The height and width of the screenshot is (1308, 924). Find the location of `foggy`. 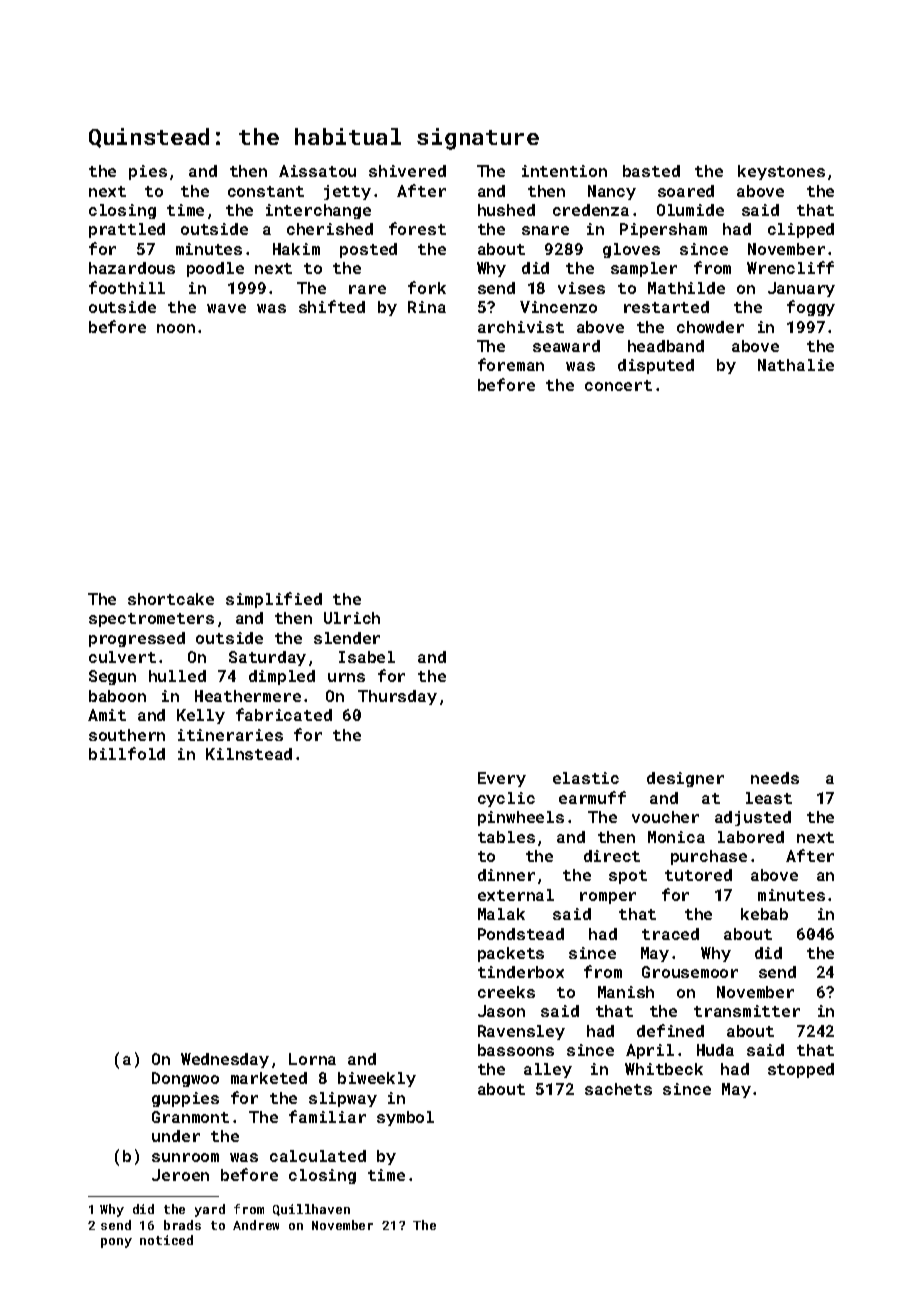

foggy is located at coordinates (811, 308).
